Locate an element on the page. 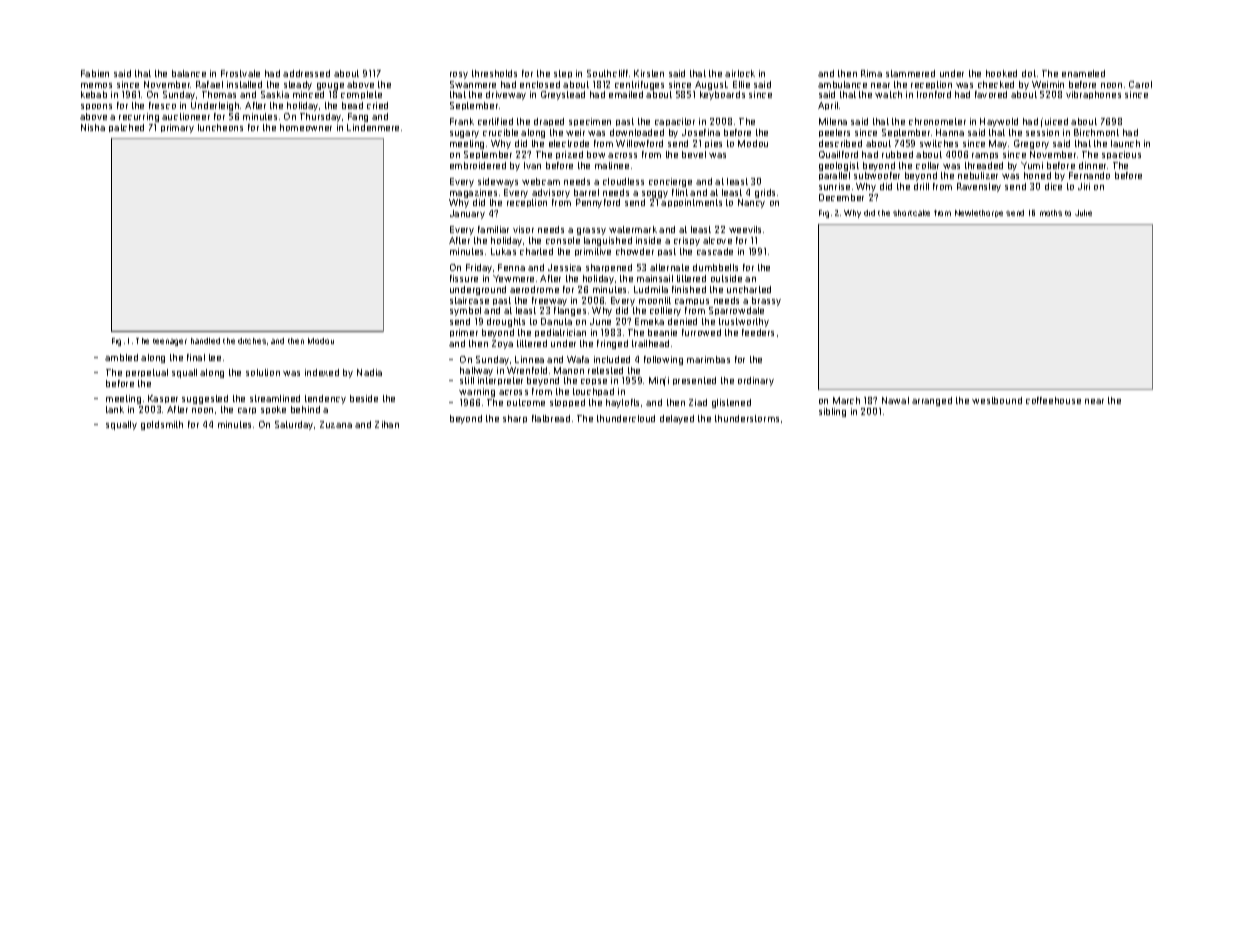 This image has width=1233, height=952. Fabien is located at coordinates (95, 73).
